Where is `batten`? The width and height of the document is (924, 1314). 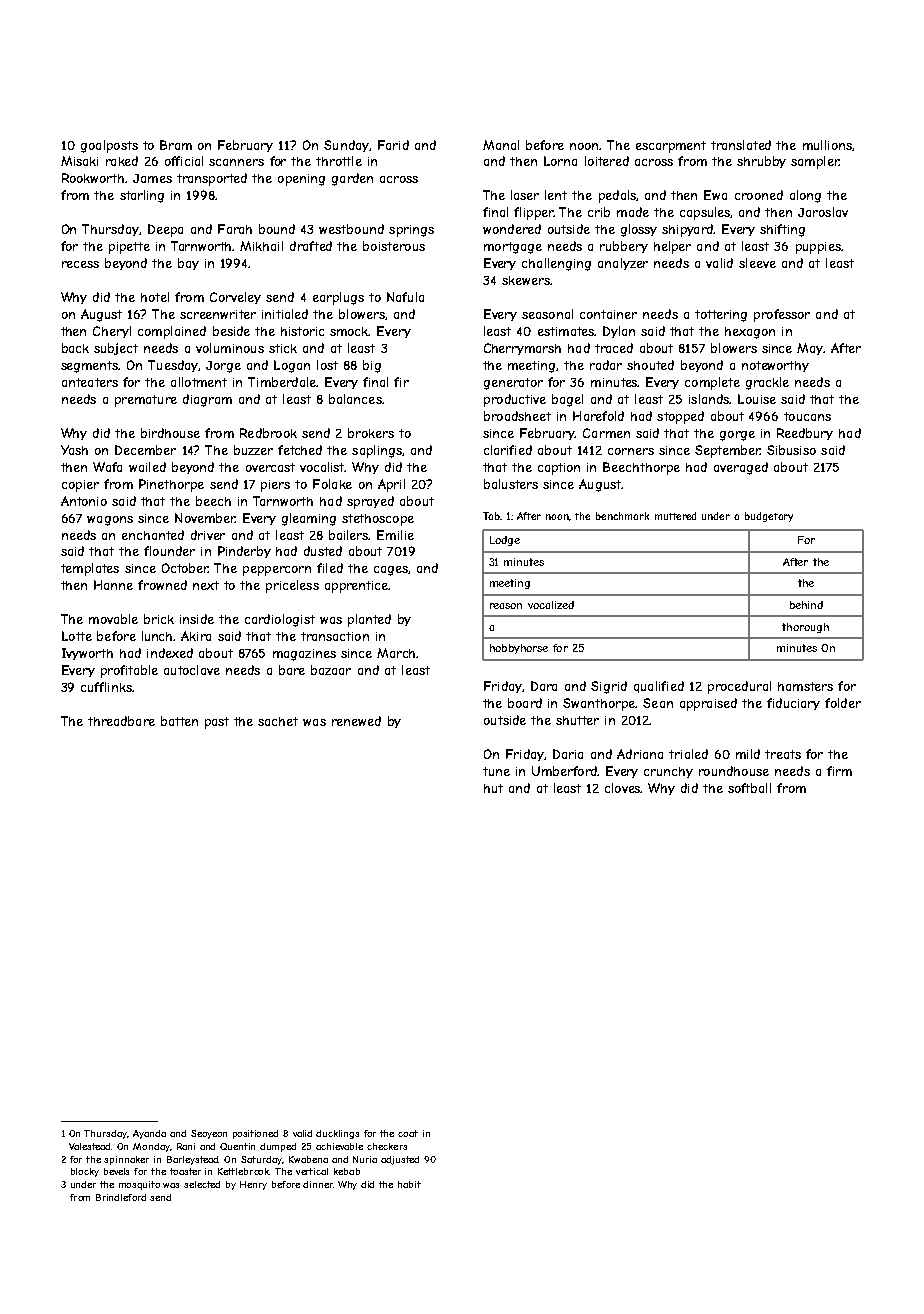
batten is located at coordinates (179, 721).
